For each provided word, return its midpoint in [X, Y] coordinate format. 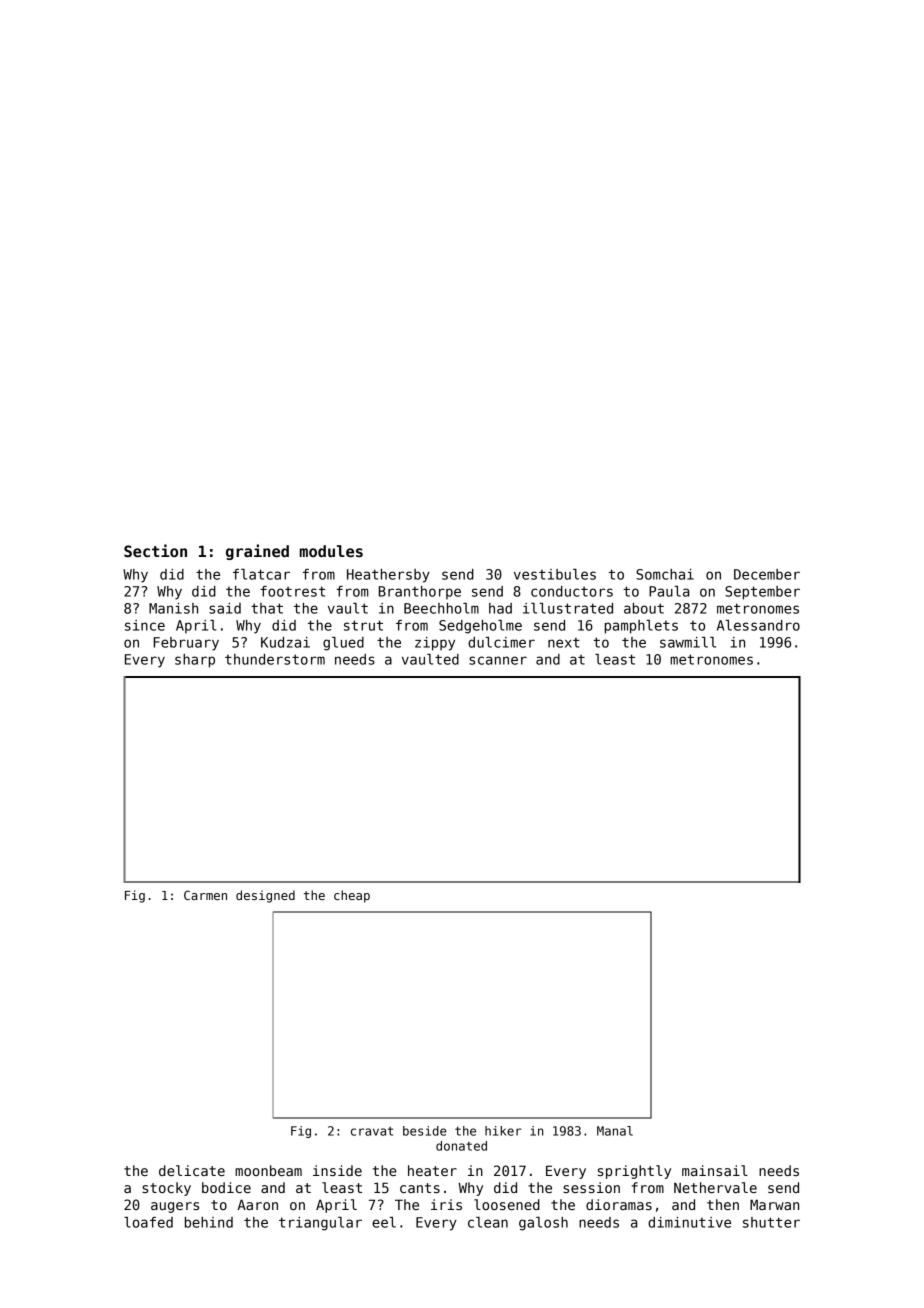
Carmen [205, 895]
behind [209, 1222]
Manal [615, 1131]
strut [363, 625]
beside [425, 1131]
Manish [173, 608]
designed [265, 896]
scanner [498, 660]
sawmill [688, 642]
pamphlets [641, 627]
